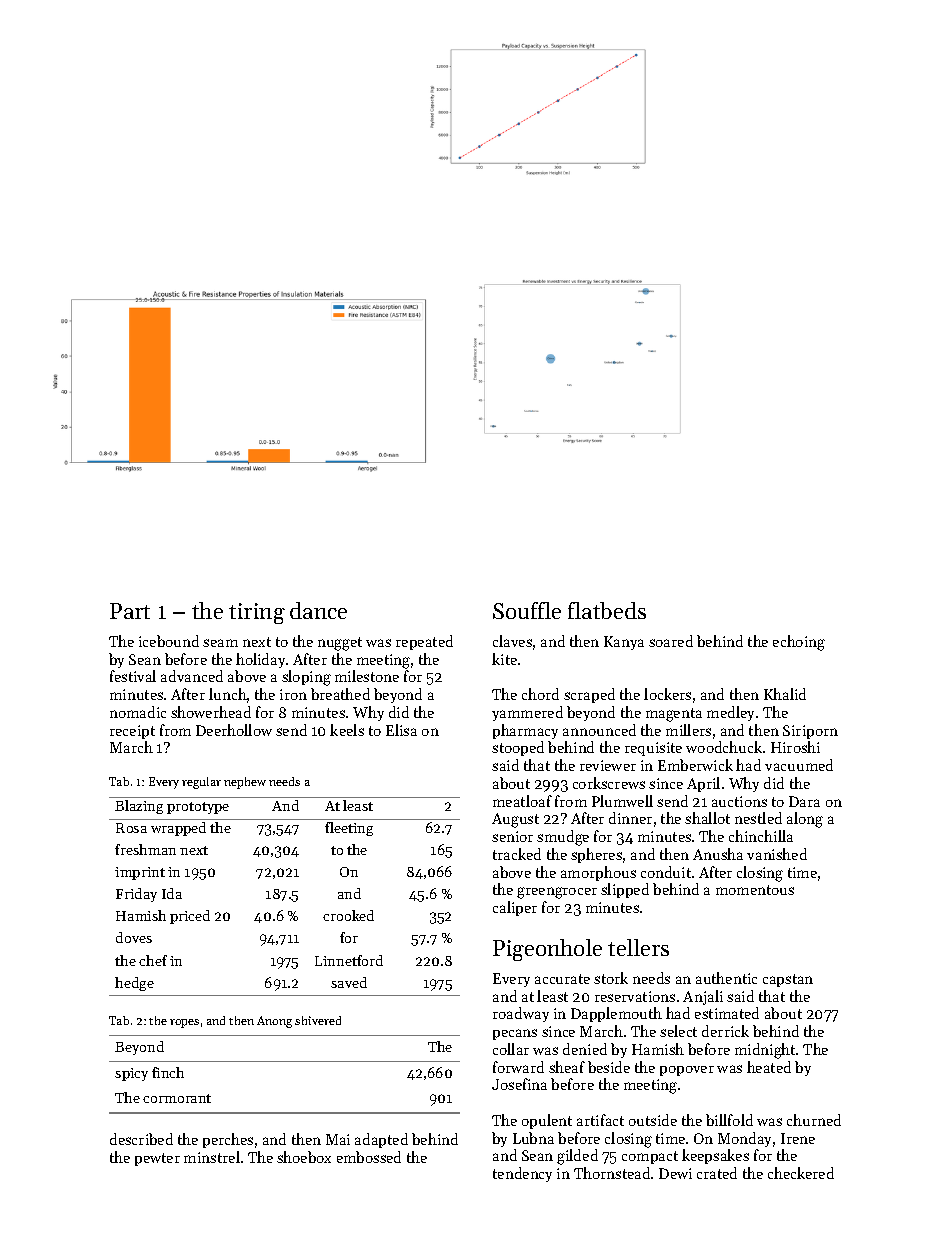 This image has height=1233, width=952. What do you see at coordinates (522, 1174) in the image?
I see `tendency` at bounding box center [522, 1174].
